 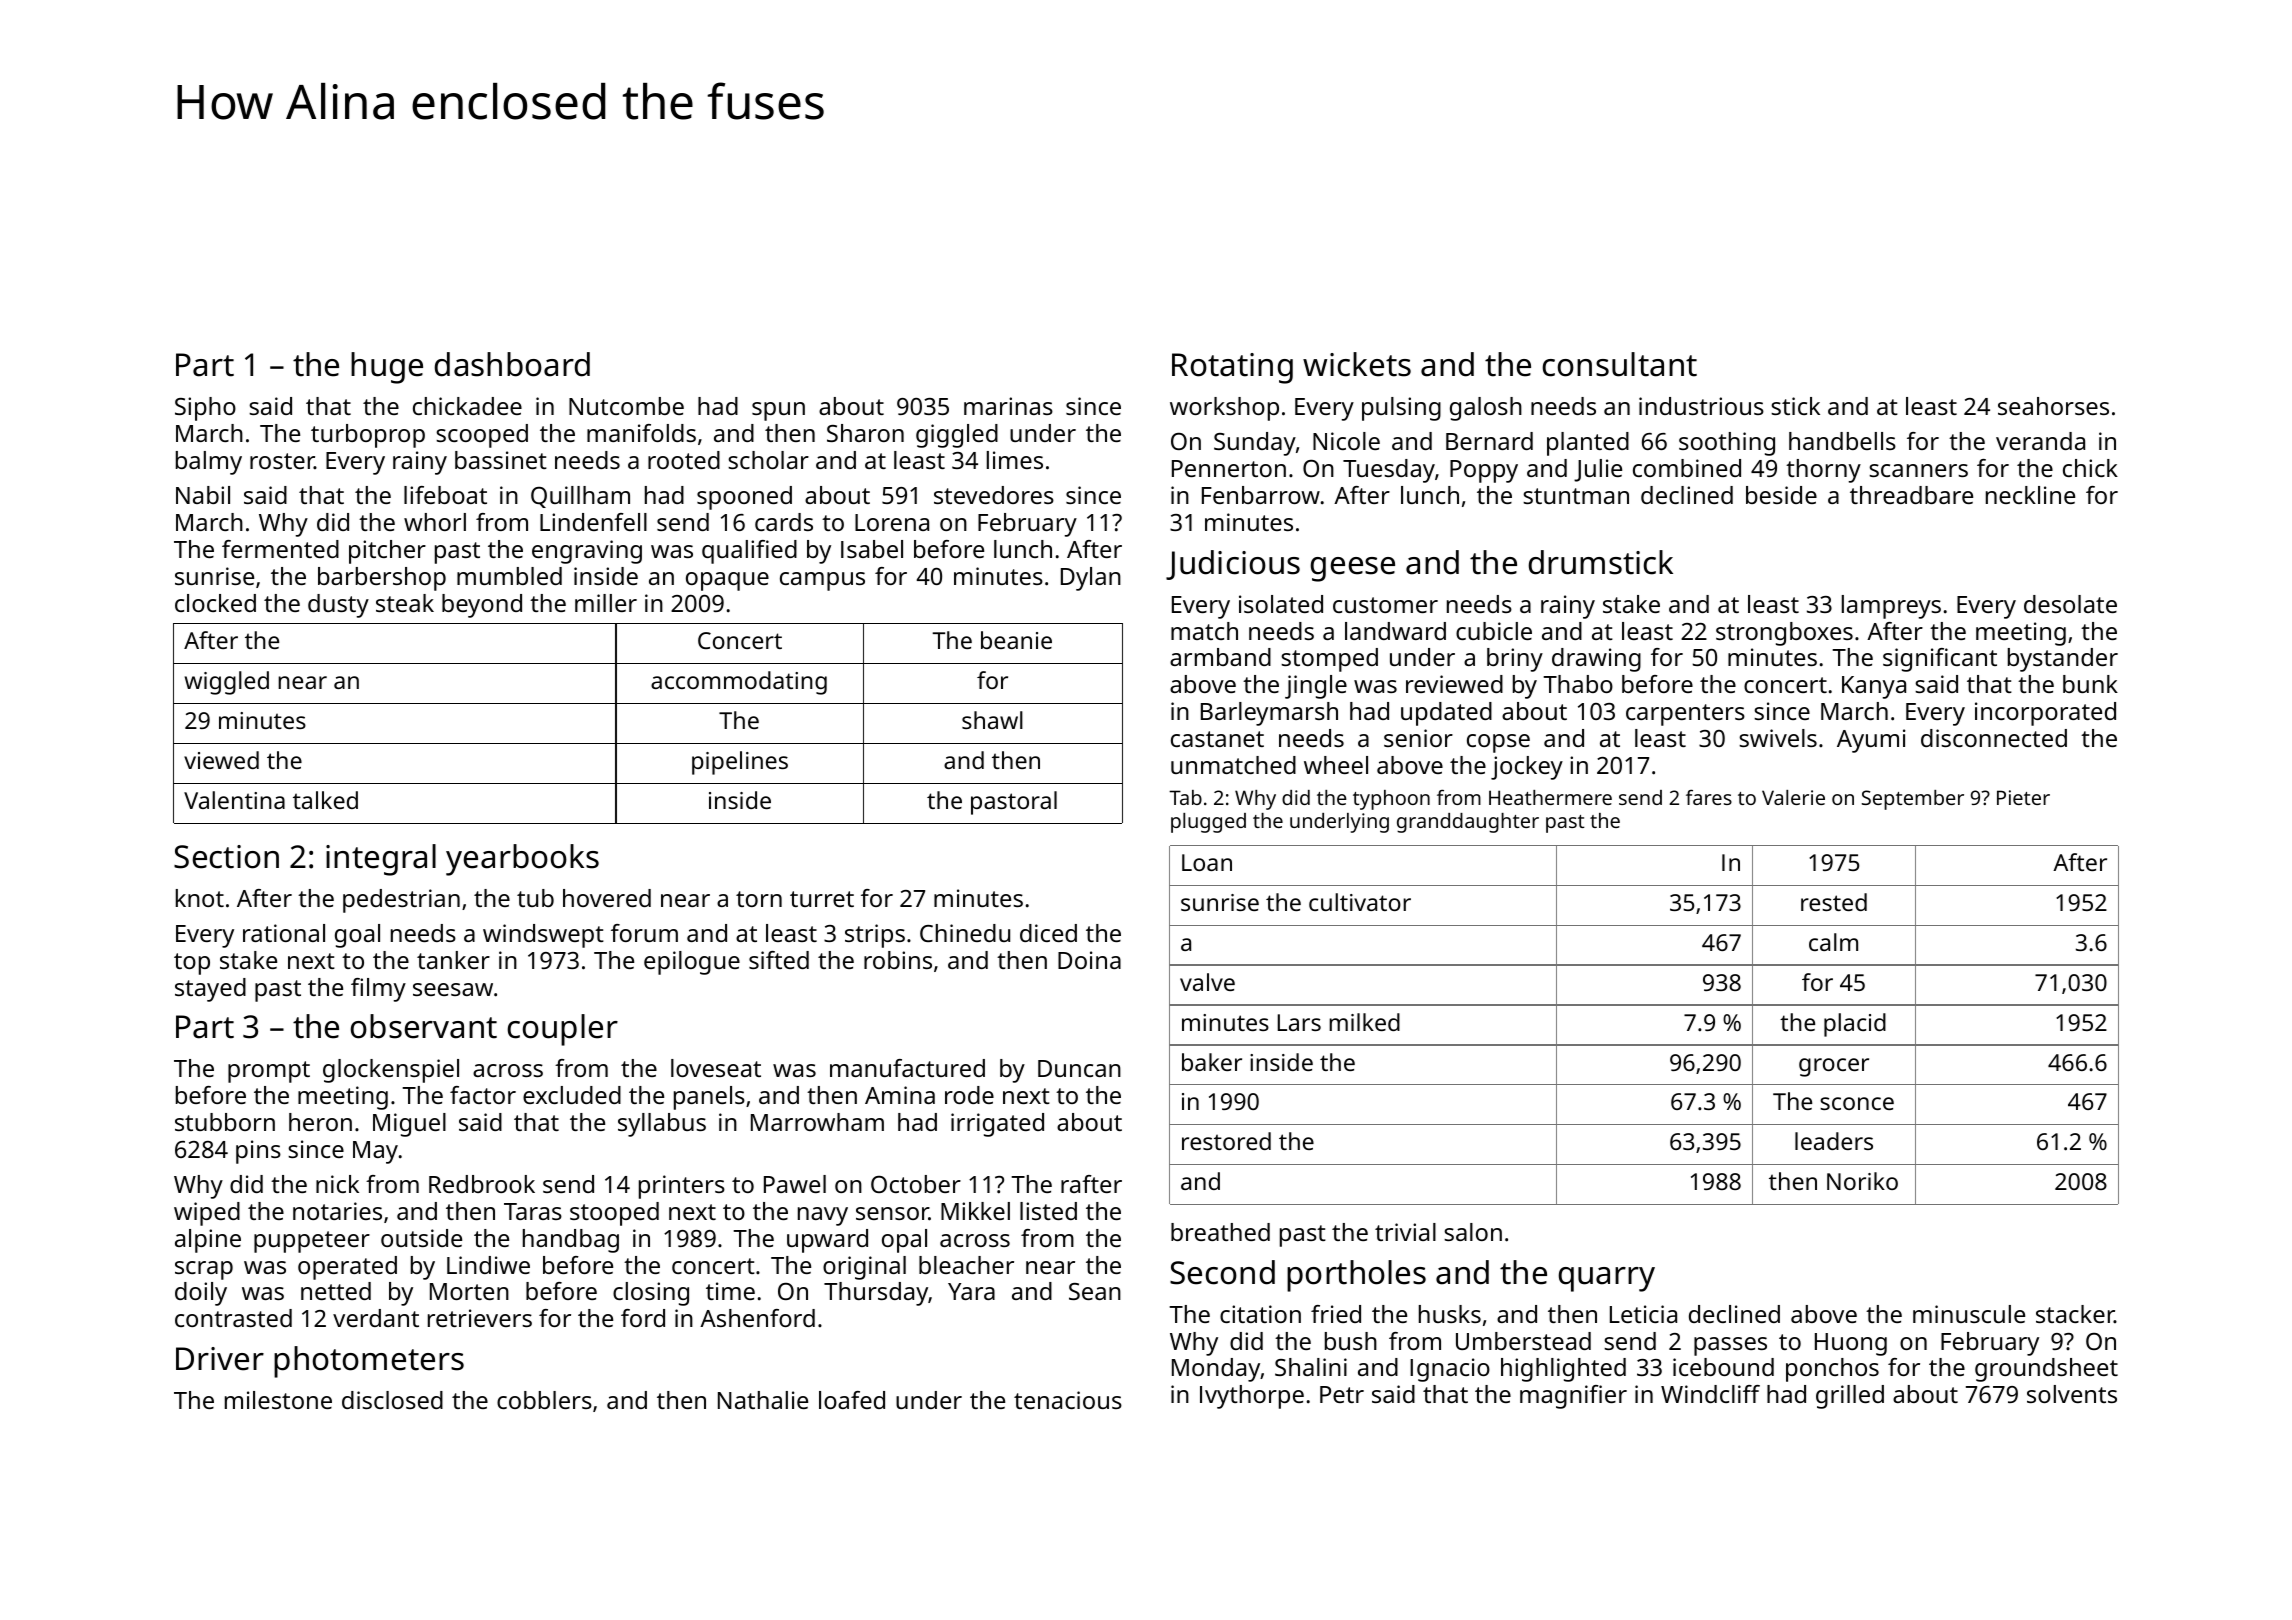 What do you see at coordinates (1232, 368) in the page?
I see `Rotating` at bounding box center [1232, 368].
